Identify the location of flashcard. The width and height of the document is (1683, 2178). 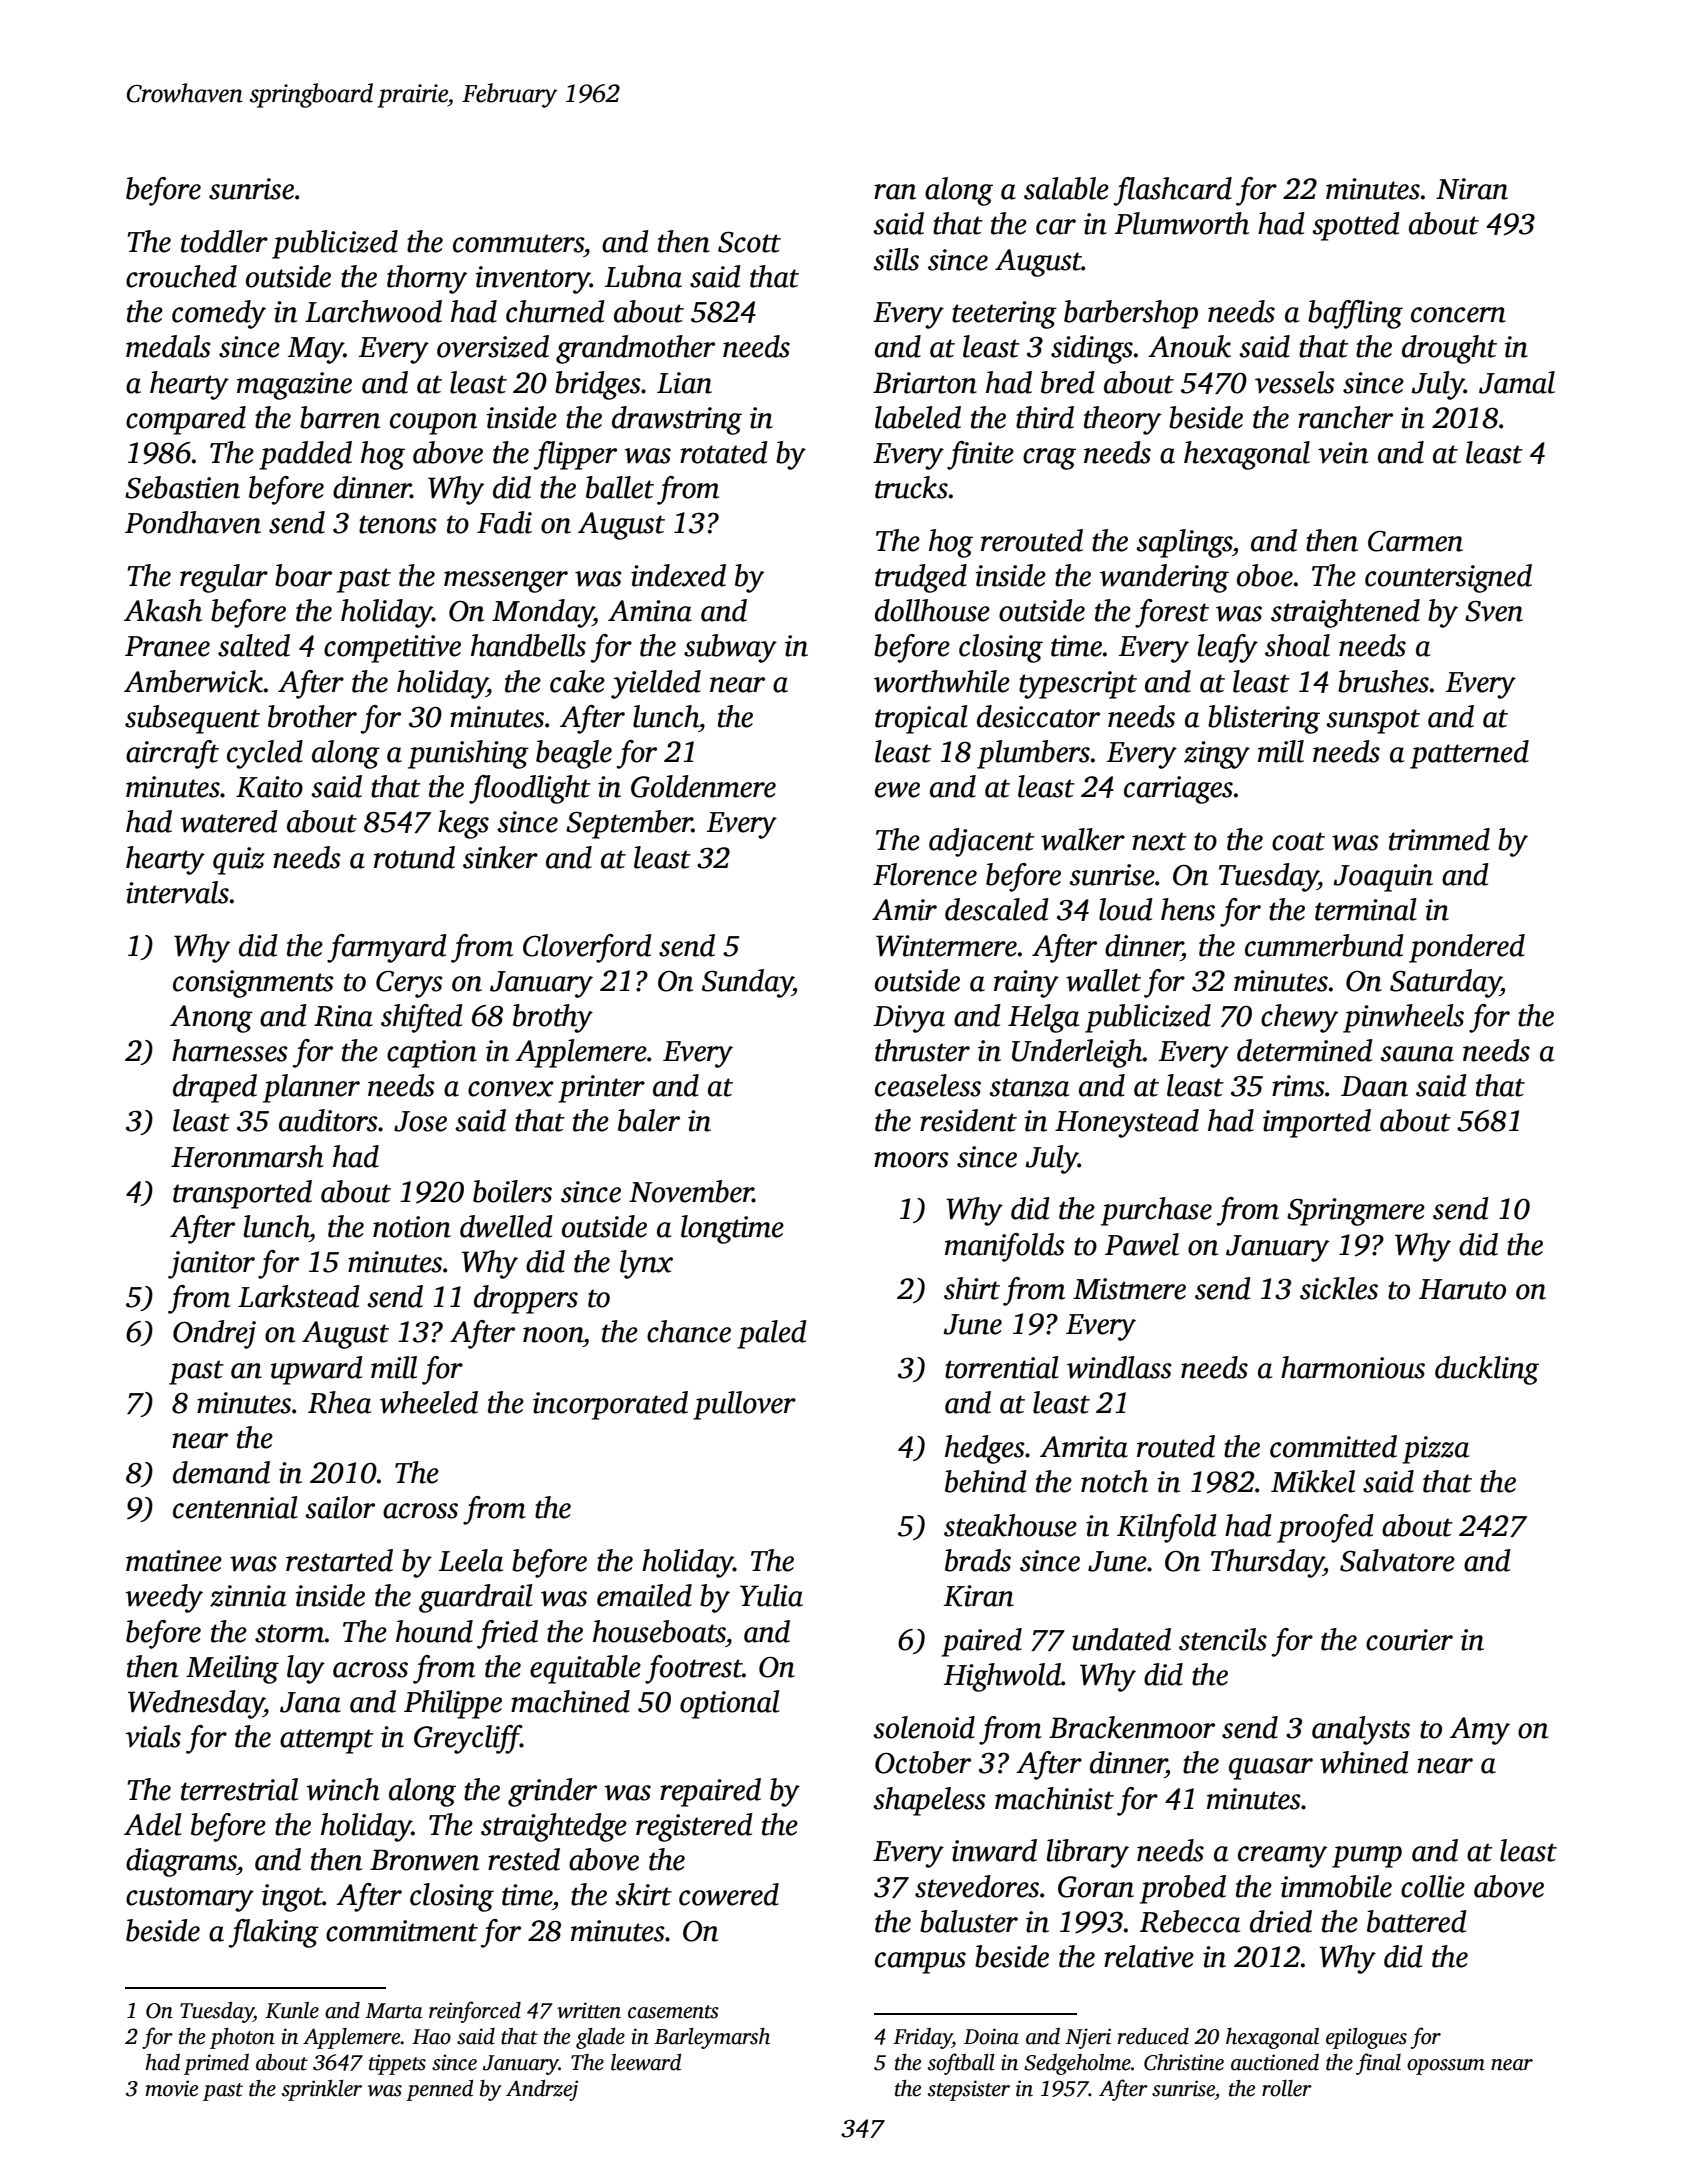
(1173, 191).
